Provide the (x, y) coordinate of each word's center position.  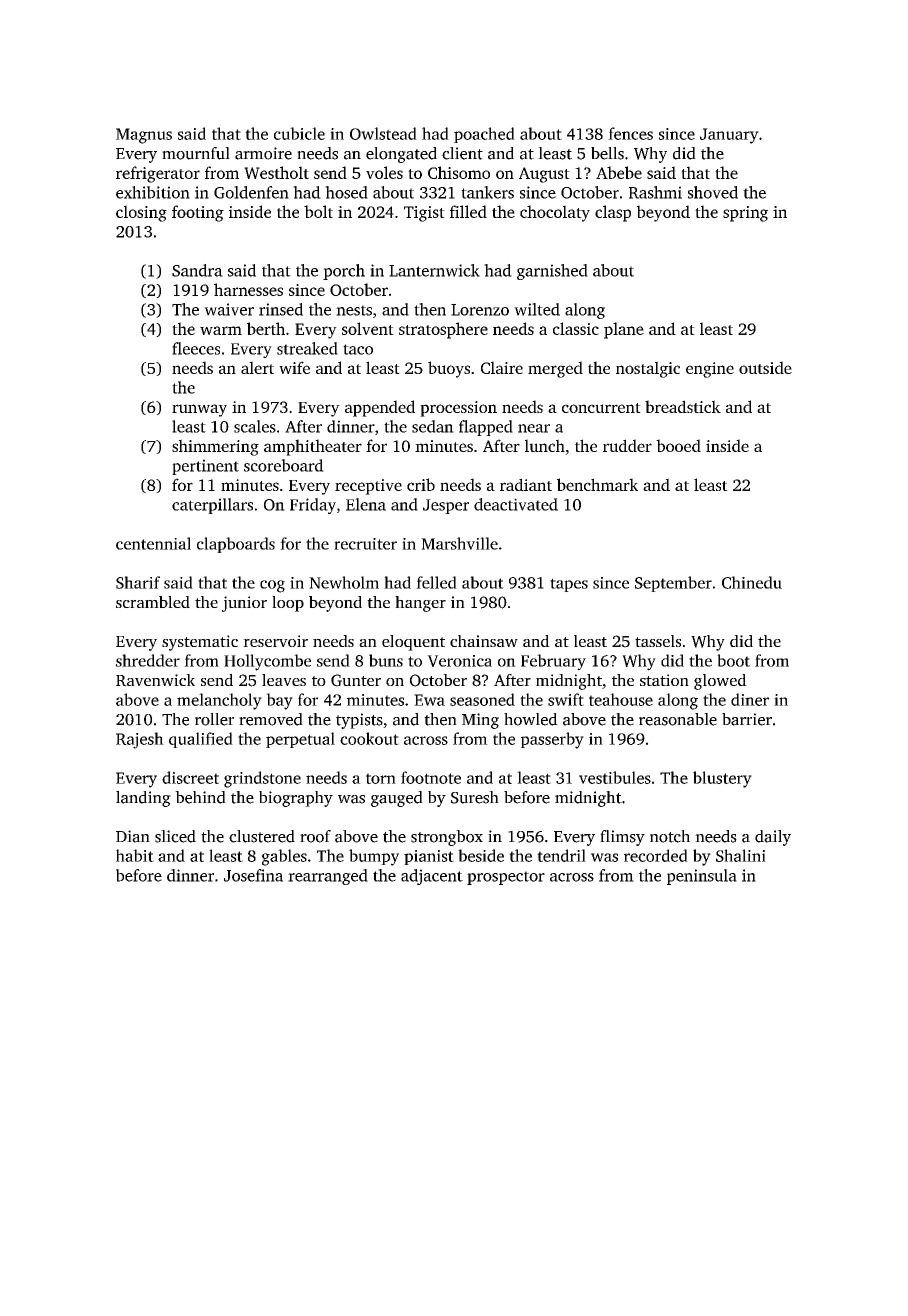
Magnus (144, 136)
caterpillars (212, 506)
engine (710, 370)
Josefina (253, 875)
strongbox (447, 838)
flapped (486, 428)
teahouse (621, 699)
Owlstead (383, 133)
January (729, 136)
